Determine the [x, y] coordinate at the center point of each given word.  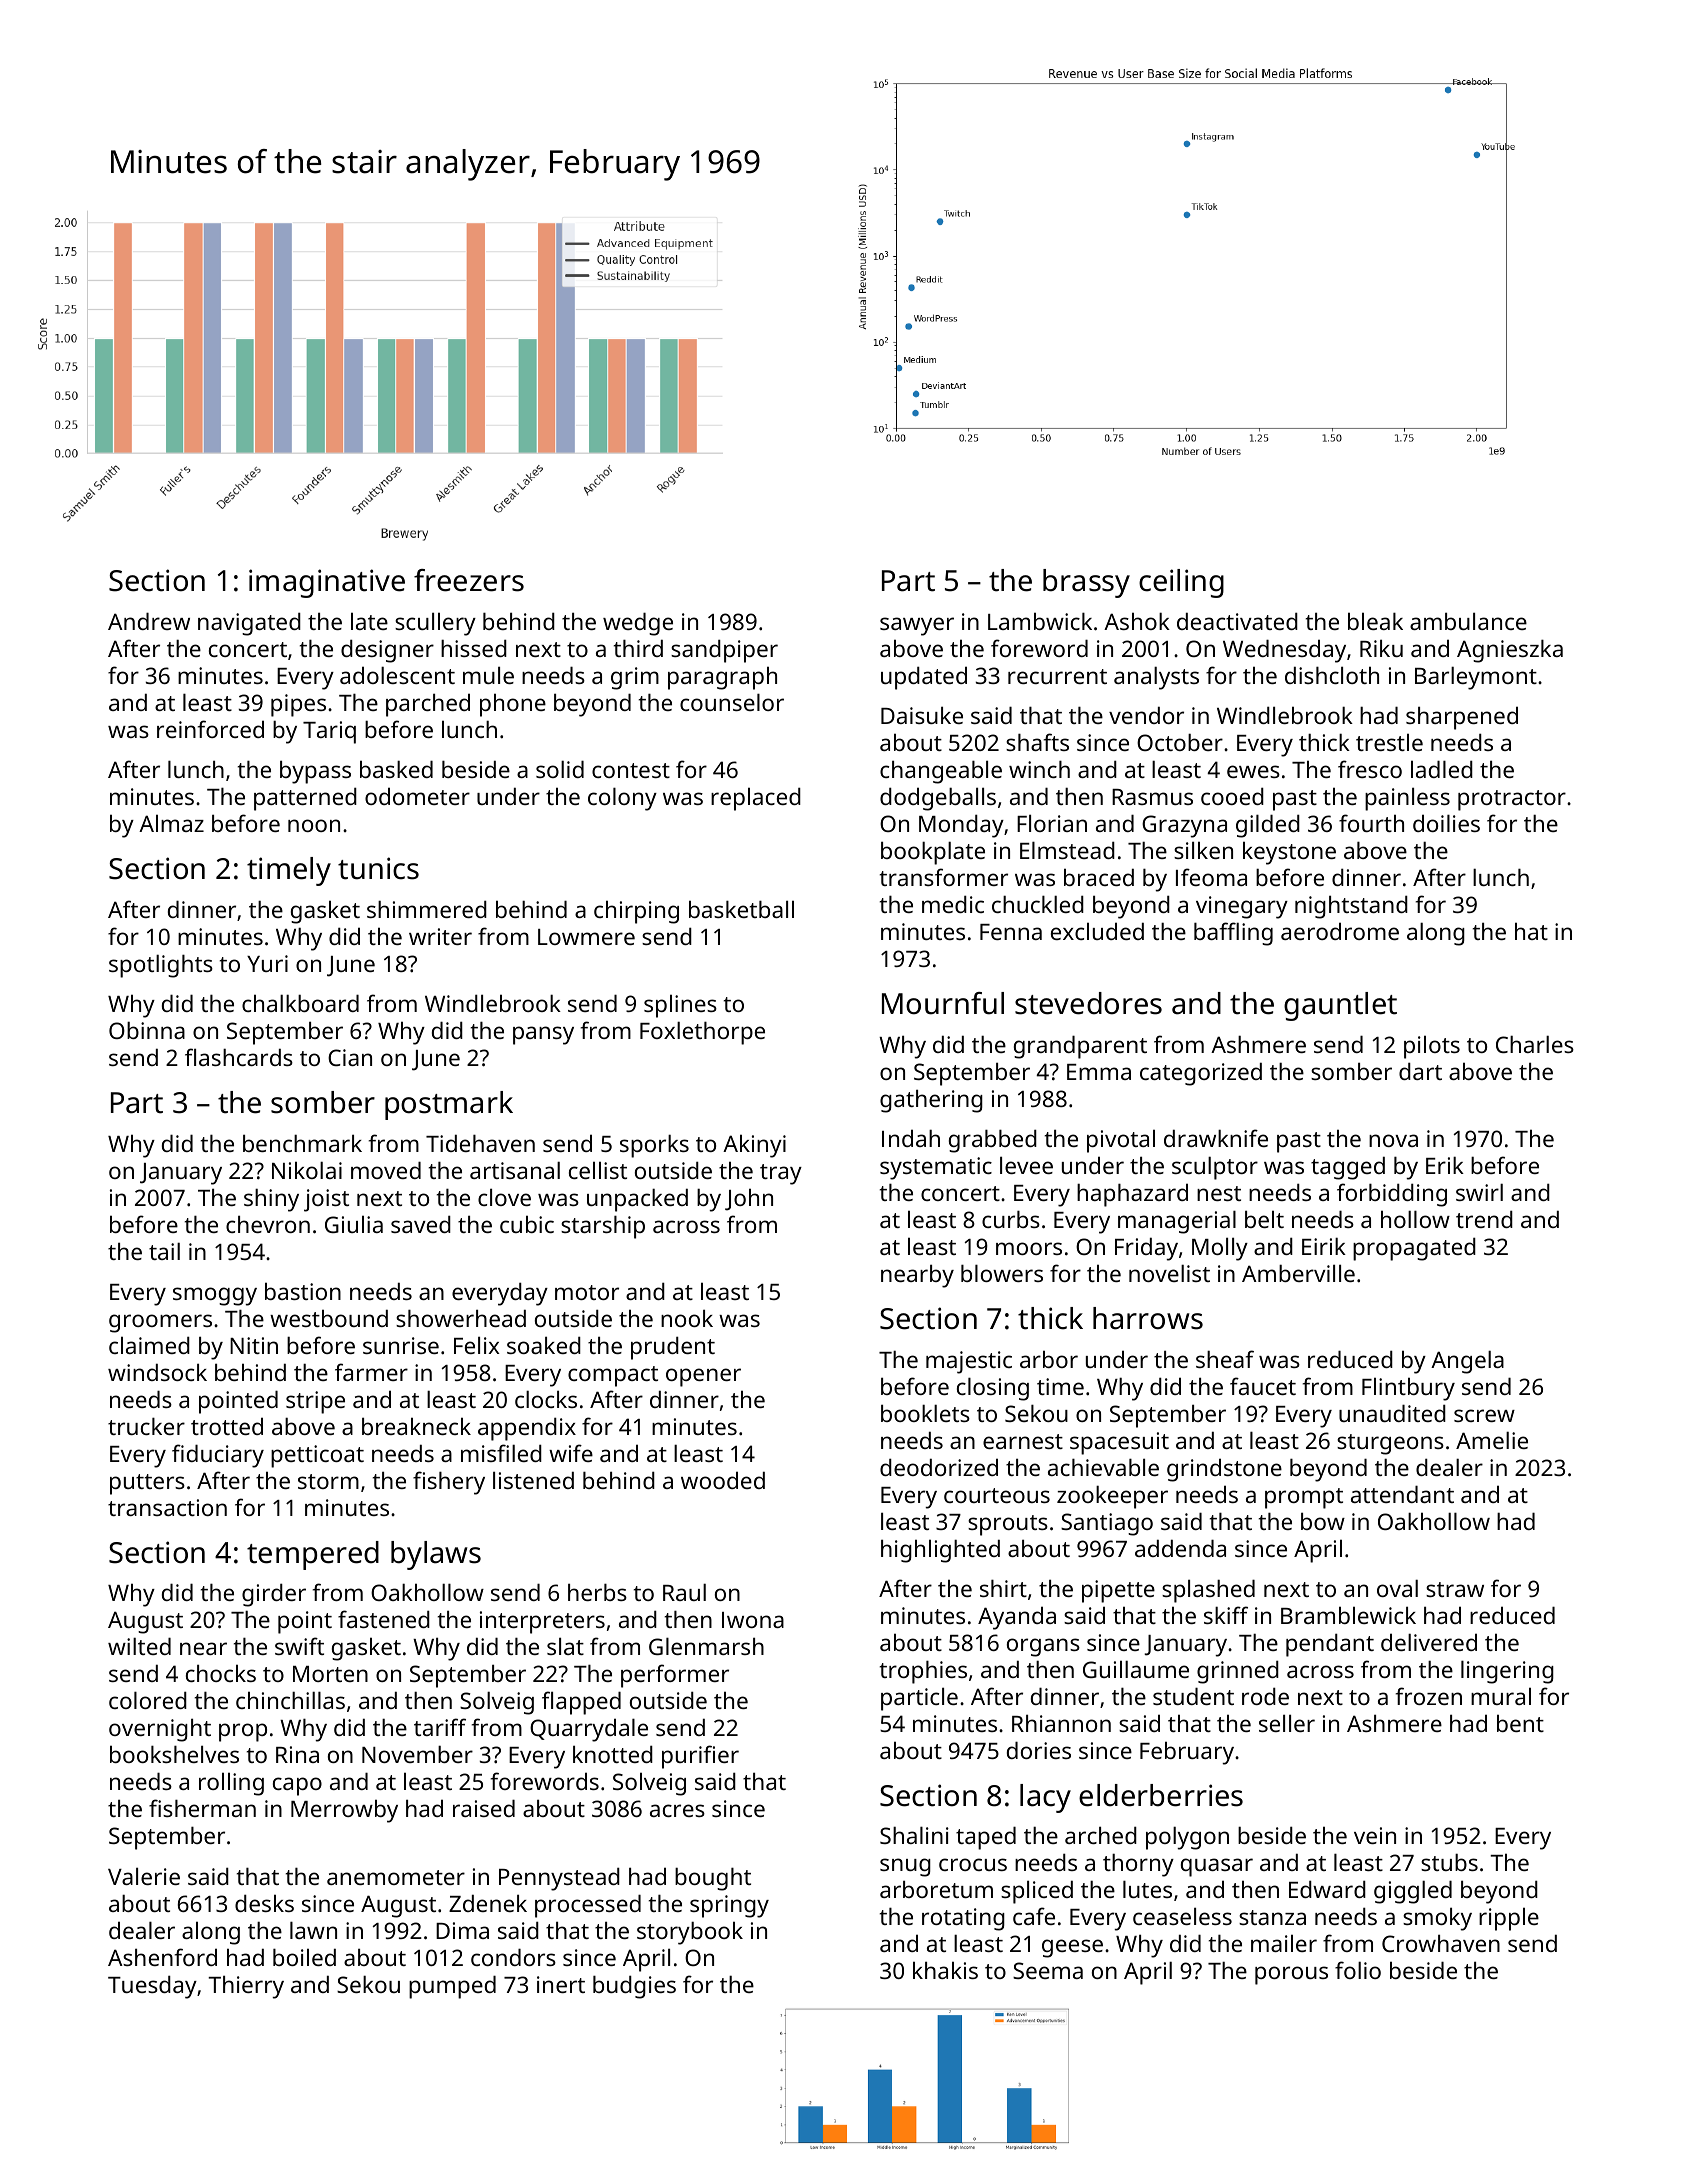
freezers [469, 580]
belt [1264, 1219]
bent [1520, 1723]
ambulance [1468, 621]
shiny [271, 1200]
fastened [384, 1619]
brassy [1086, 583]
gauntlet [1340, 1006]
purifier [700, 1757]
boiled [304, 1957]
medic [953, 904]
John [749, 1199]
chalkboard [300, 1003]
